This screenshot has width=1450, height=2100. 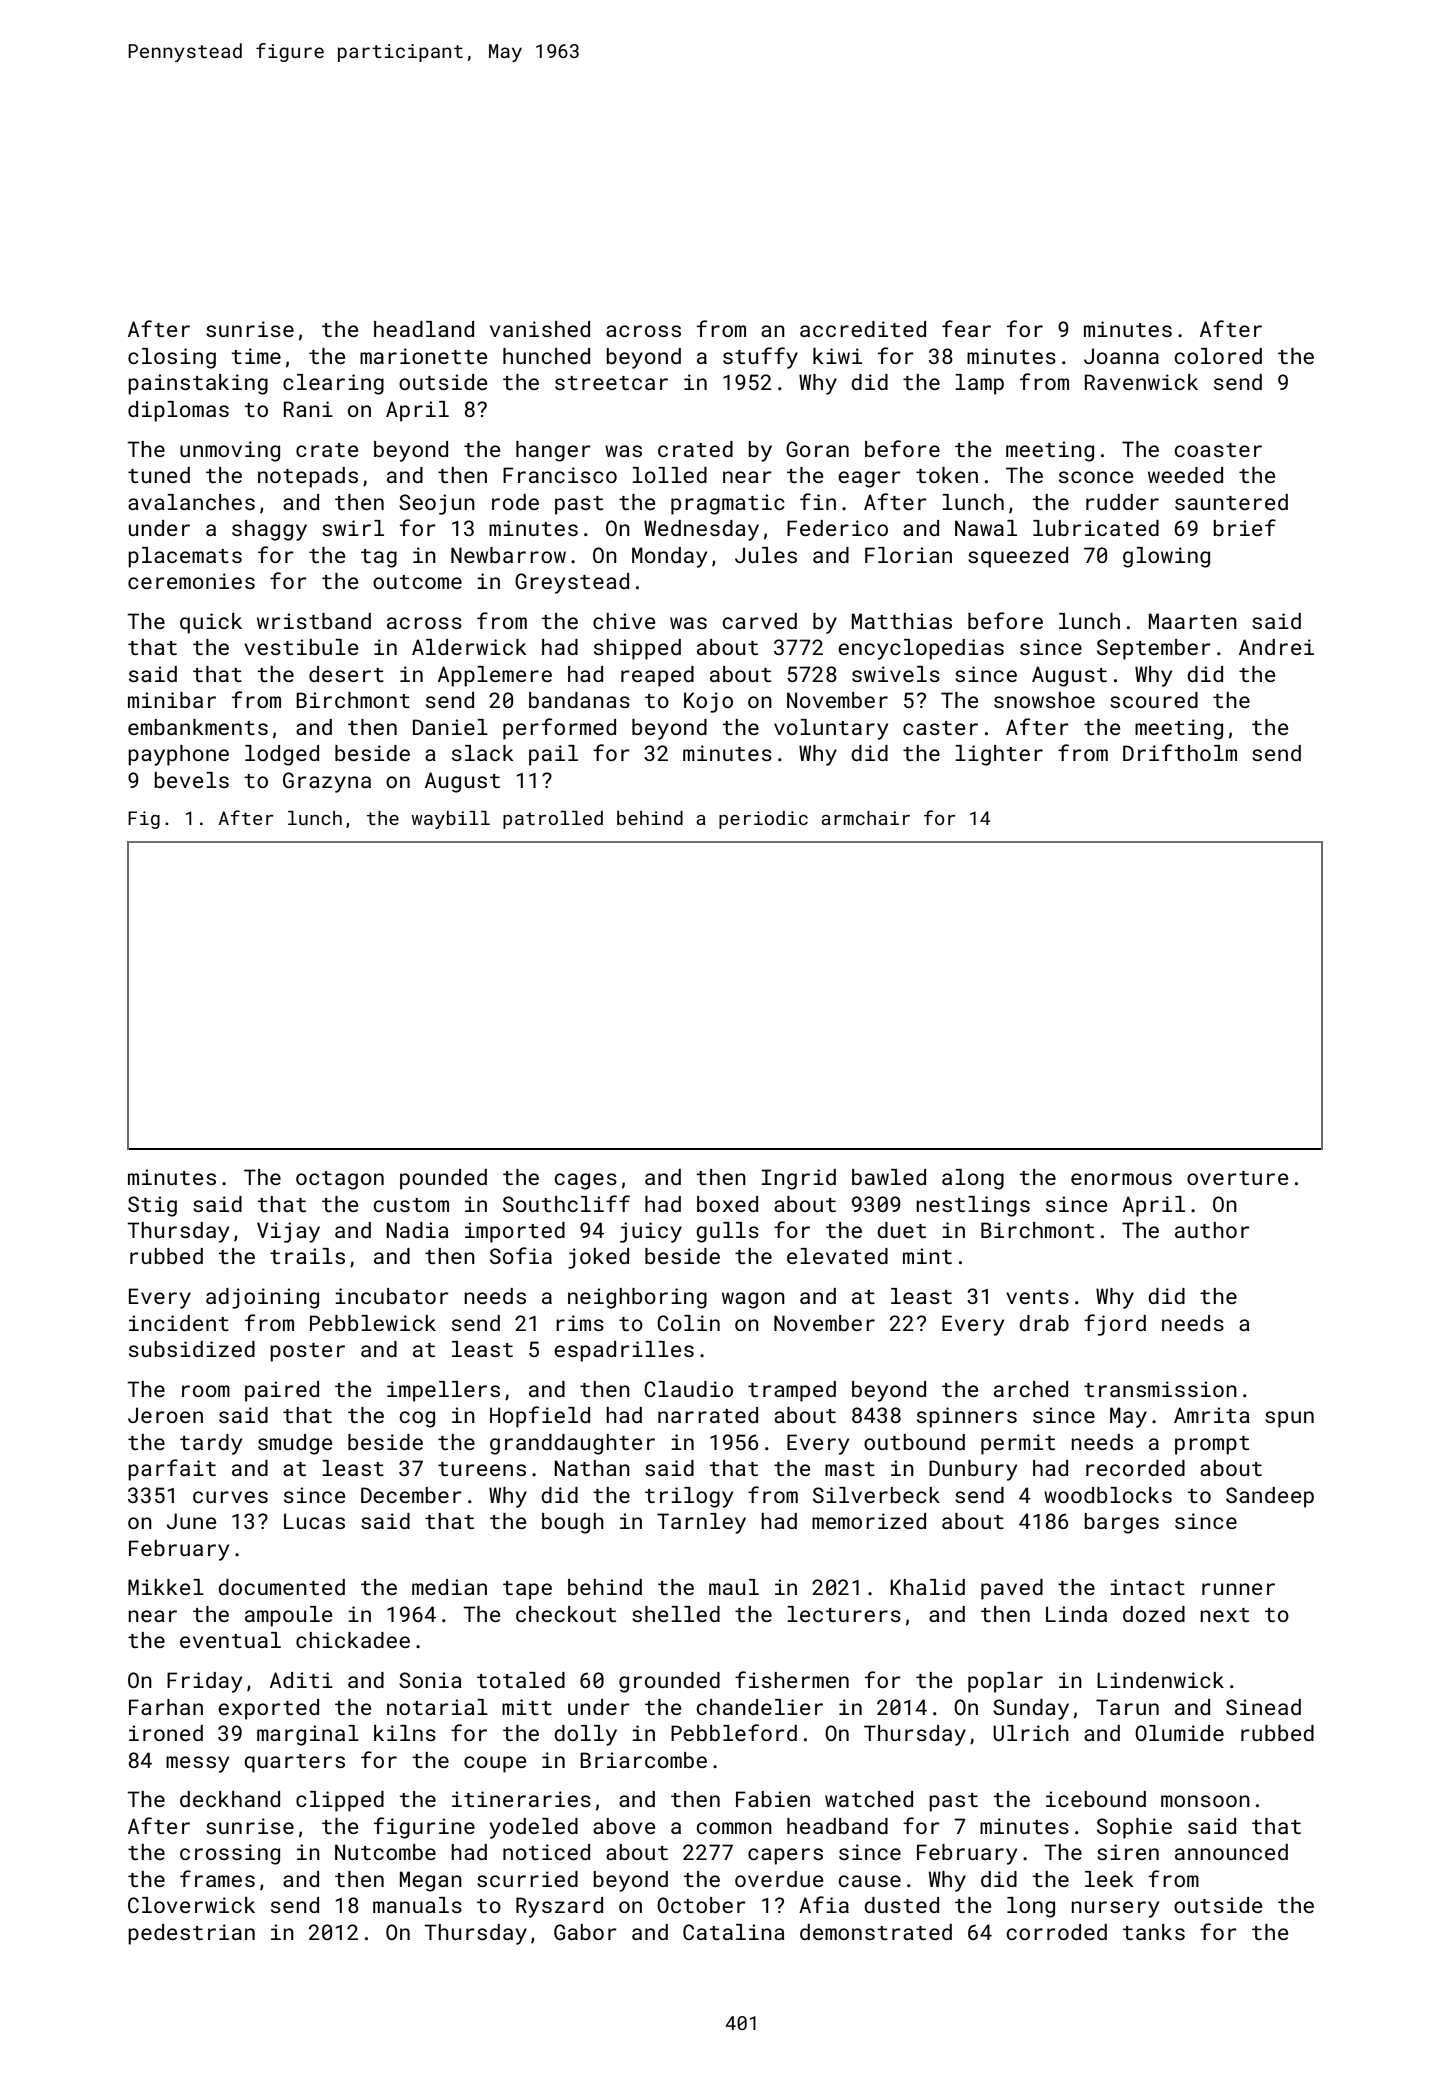 I want to click on lighter, so click(x=999, y=755).
